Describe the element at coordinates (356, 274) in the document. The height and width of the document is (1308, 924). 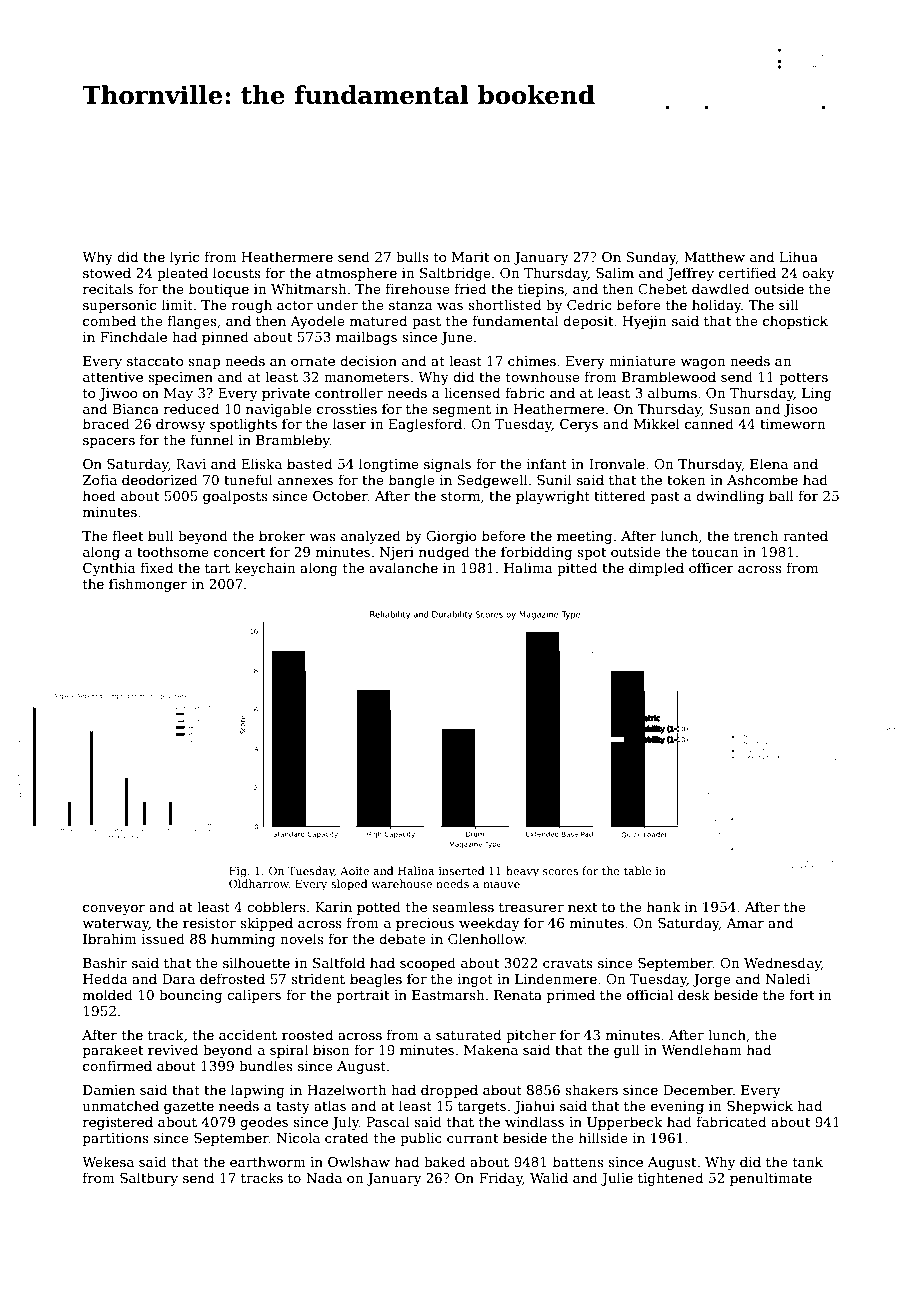
I see `atmosphere` at that location.
